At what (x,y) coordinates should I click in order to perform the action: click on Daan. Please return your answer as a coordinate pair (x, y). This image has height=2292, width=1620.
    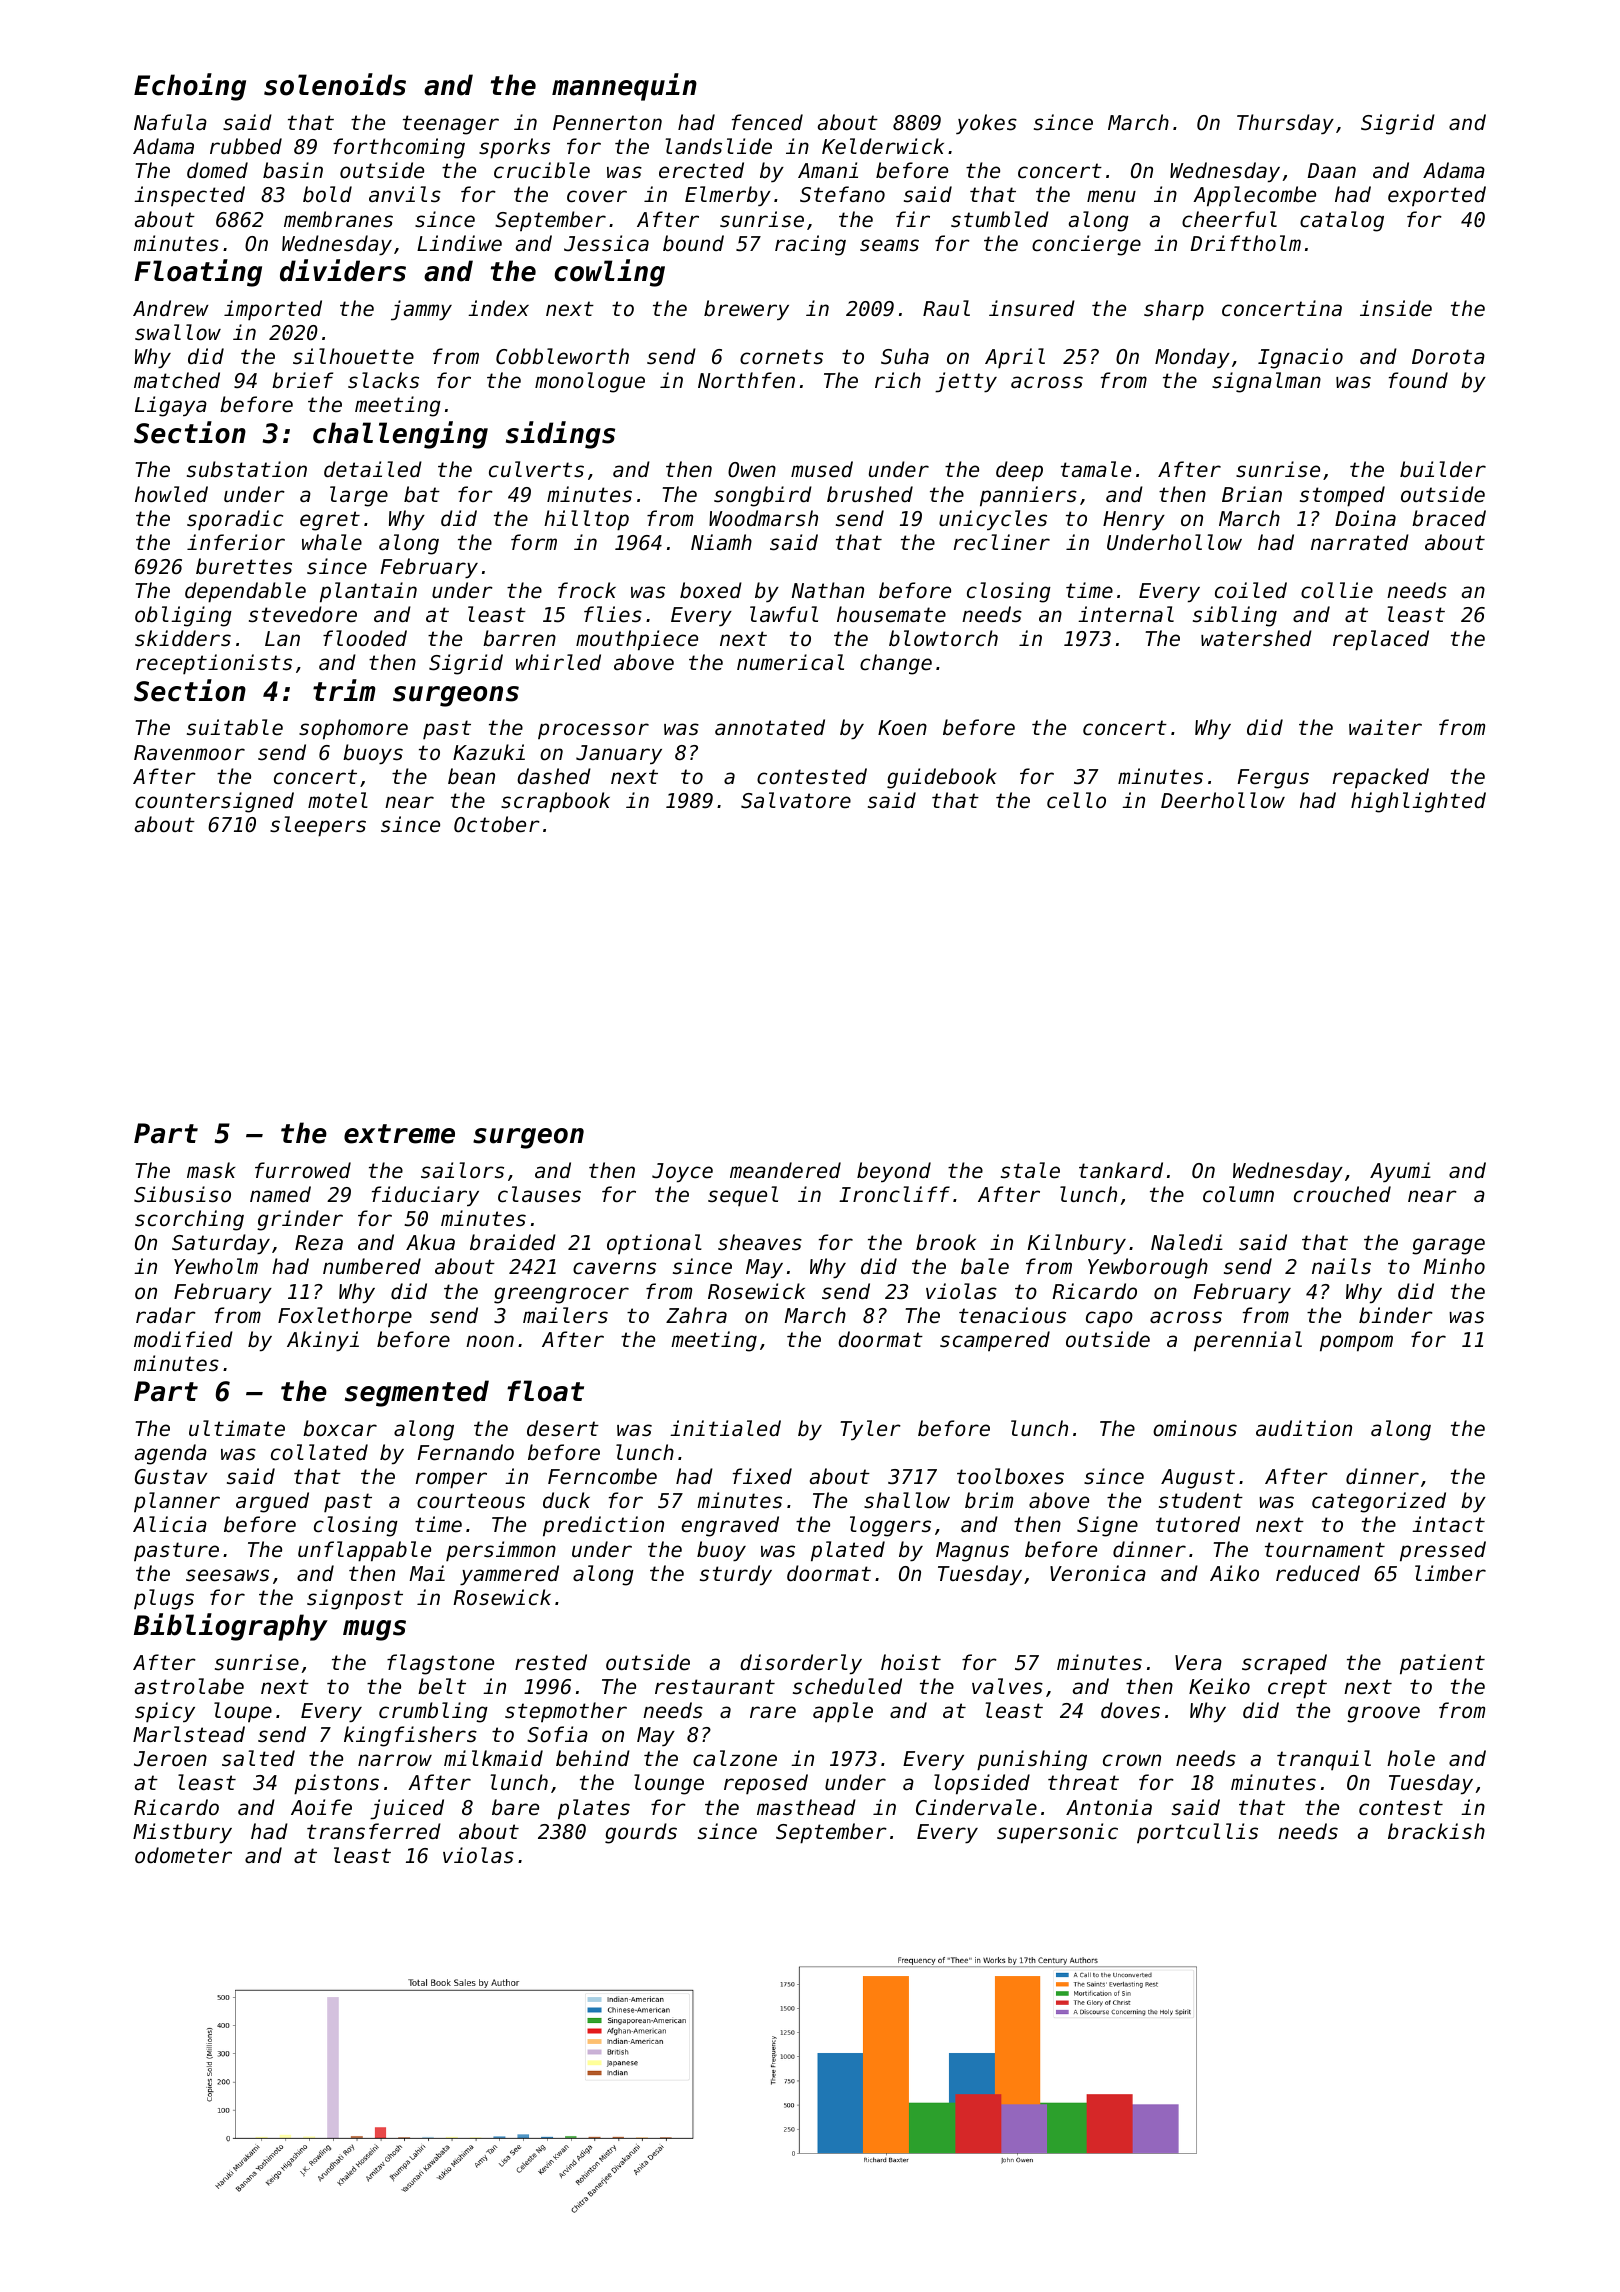
    Looking at the image, I should click on (1332, 170).
